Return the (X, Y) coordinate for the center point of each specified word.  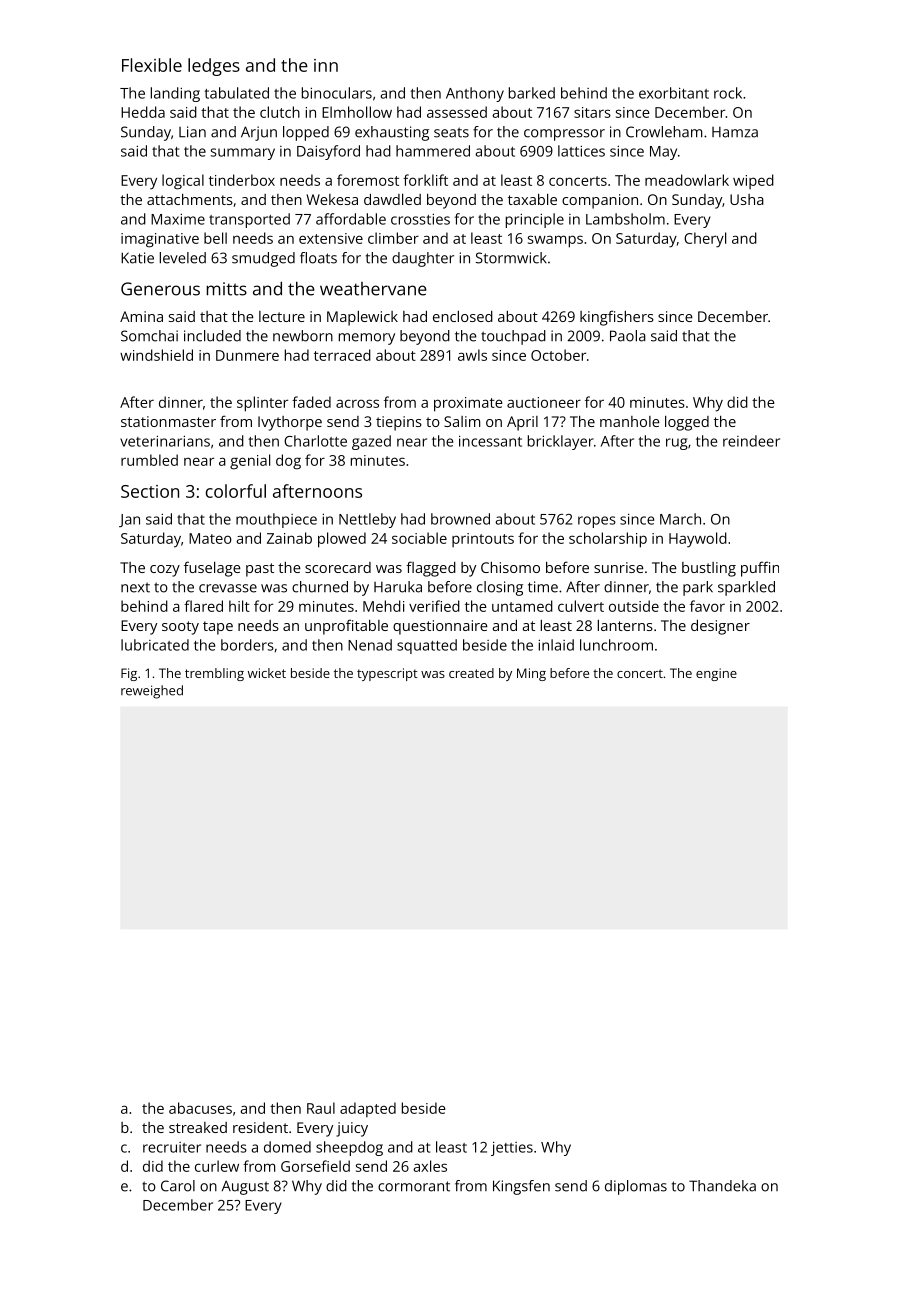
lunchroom (616, 645)
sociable (419, 538)
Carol (178, 1186)
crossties (420, 219)
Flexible (152, 65)
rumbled (149, 460)
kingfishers (617, 318)
